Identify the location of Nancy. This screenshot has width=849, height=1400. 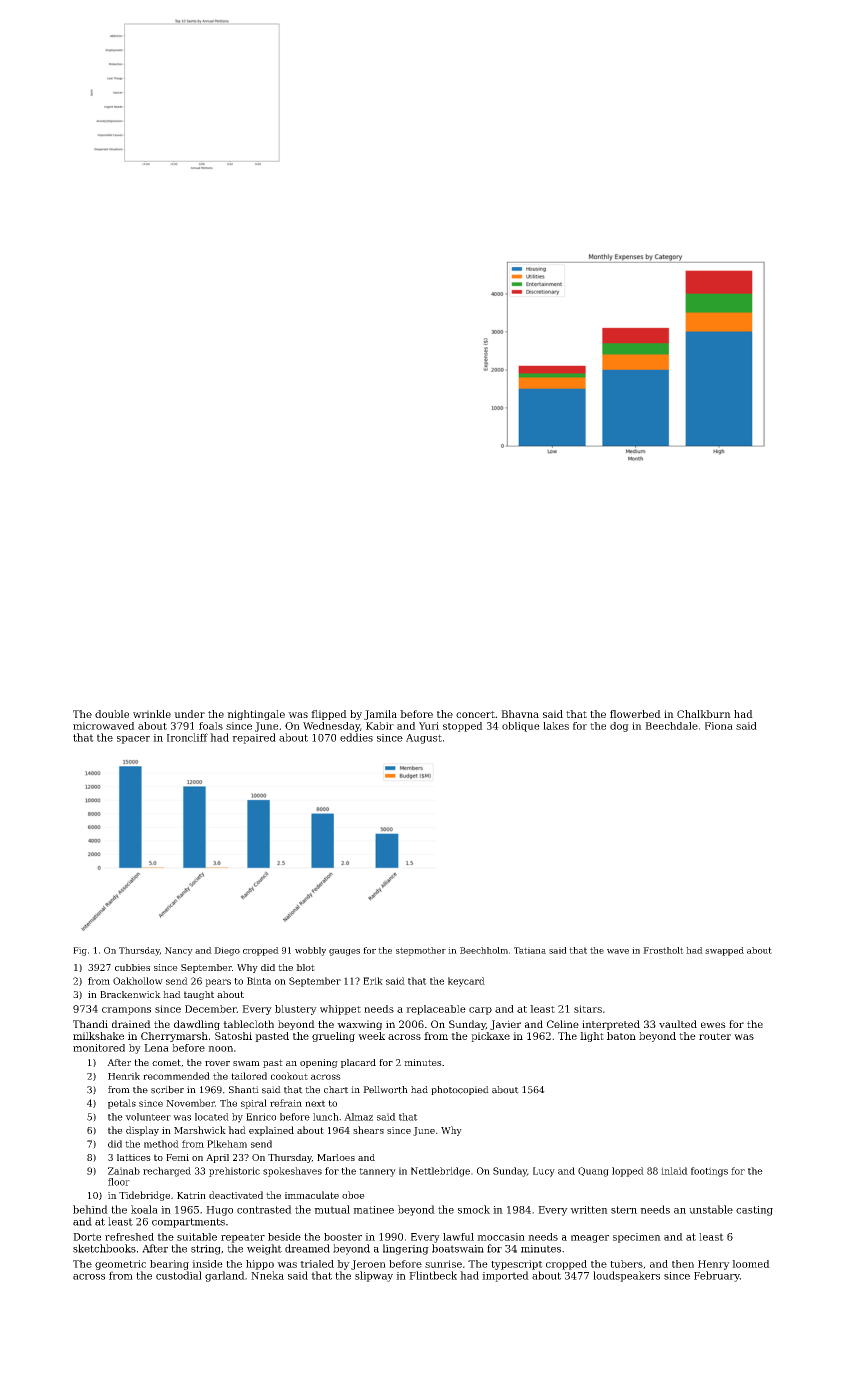
(179, 951).
